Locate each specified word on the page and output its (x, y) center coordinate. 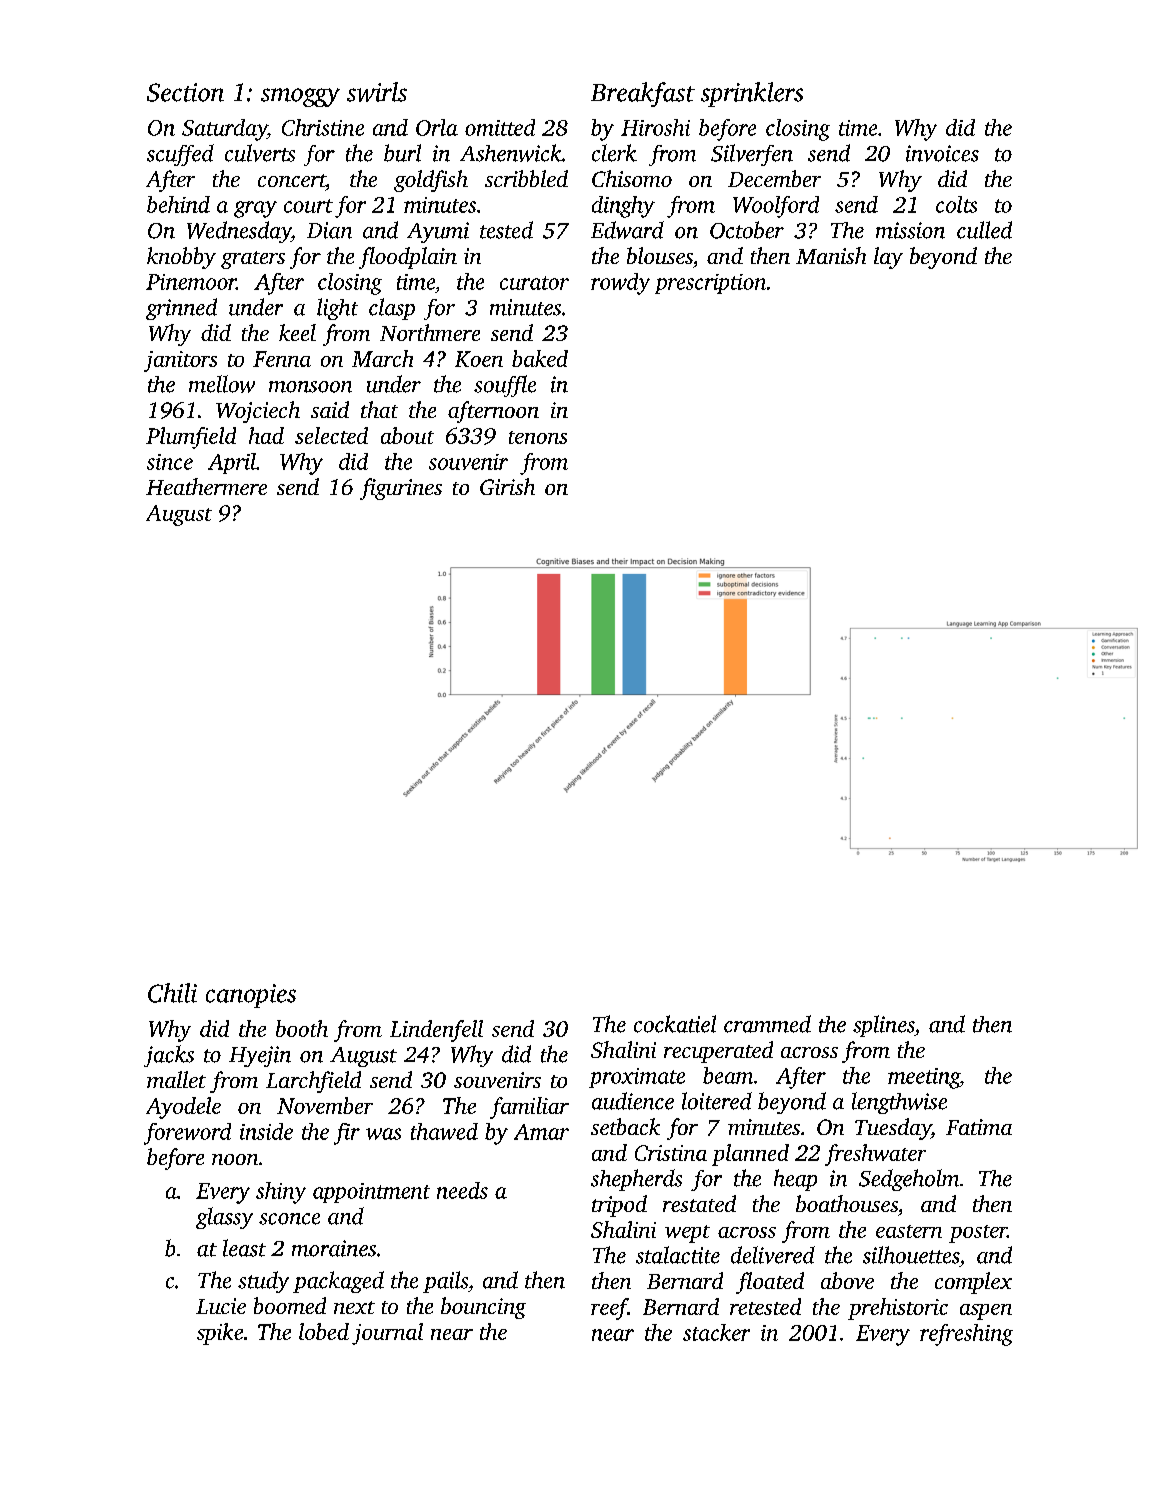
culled (984, 230)
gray (255, 209)
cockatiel (675, 1024)
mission (910, 230)
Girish (507, 486)
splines (884, 1026)
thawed (444, 1131)
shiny (281, 1193)
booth (302, 1028)
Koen (479, 359)
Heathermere (206, 486)
